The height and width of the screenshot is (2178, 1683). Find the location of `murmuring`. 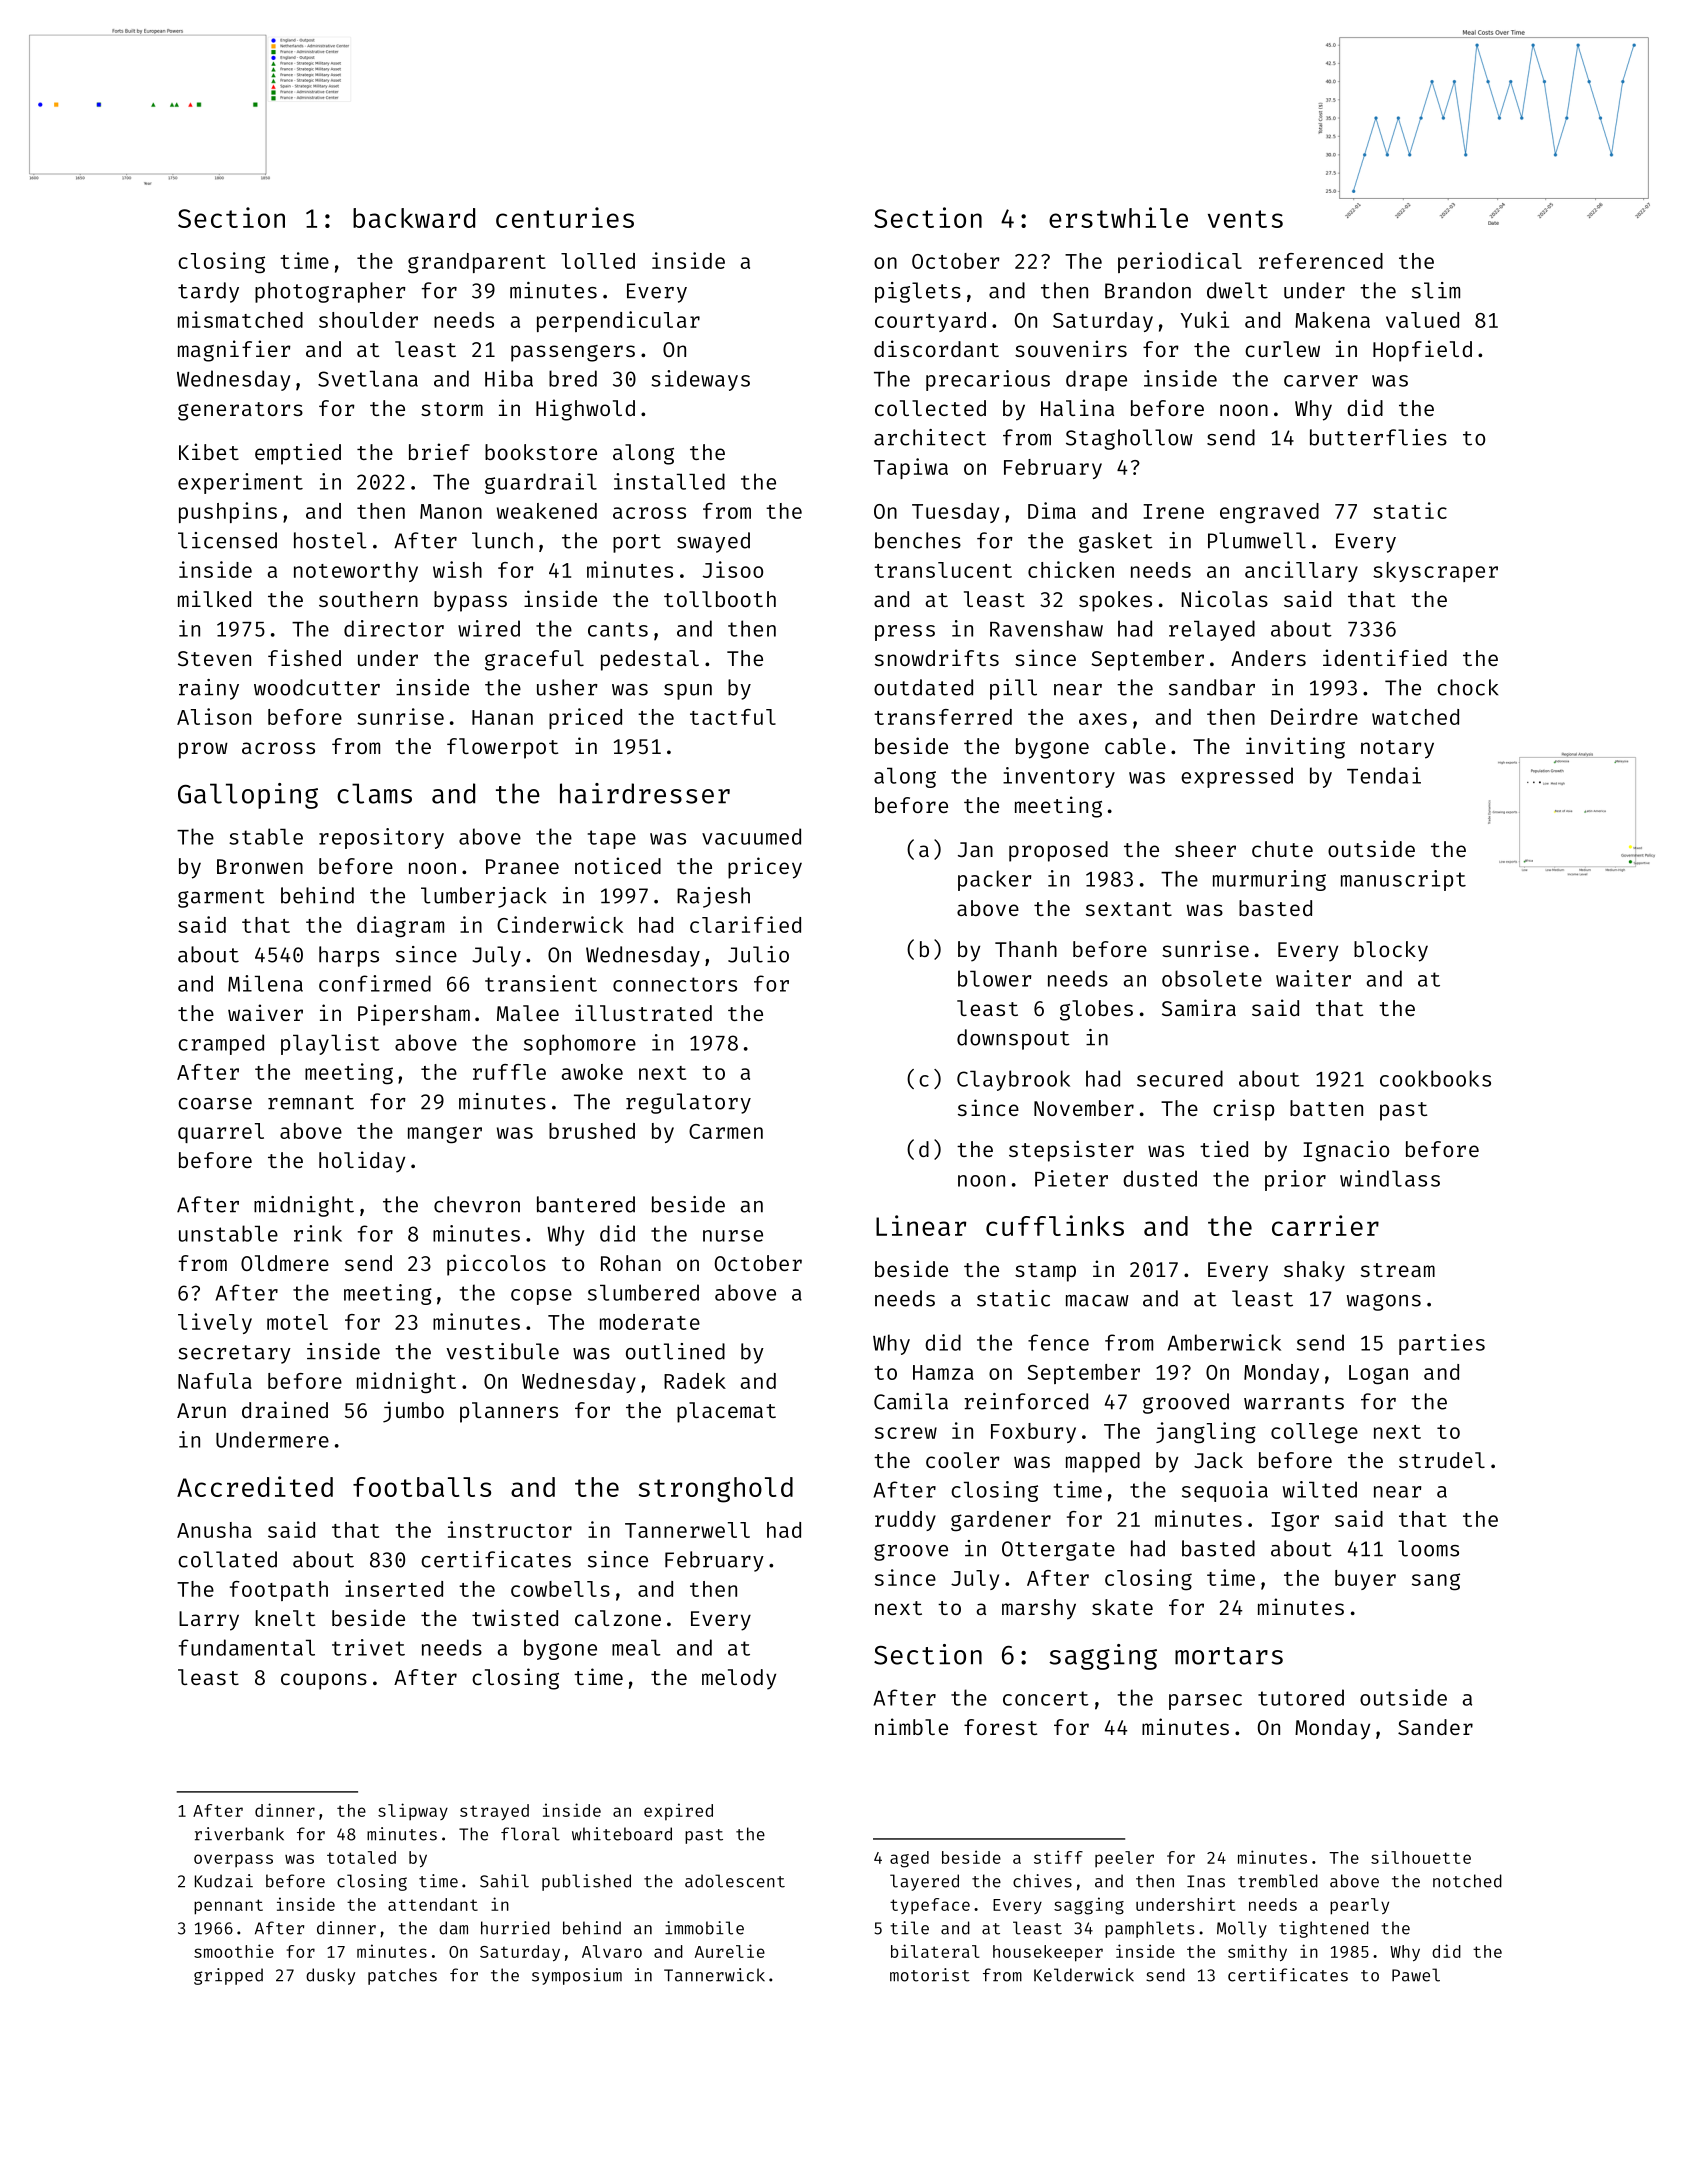

murmuring is located at coordinates (1269, 880).
